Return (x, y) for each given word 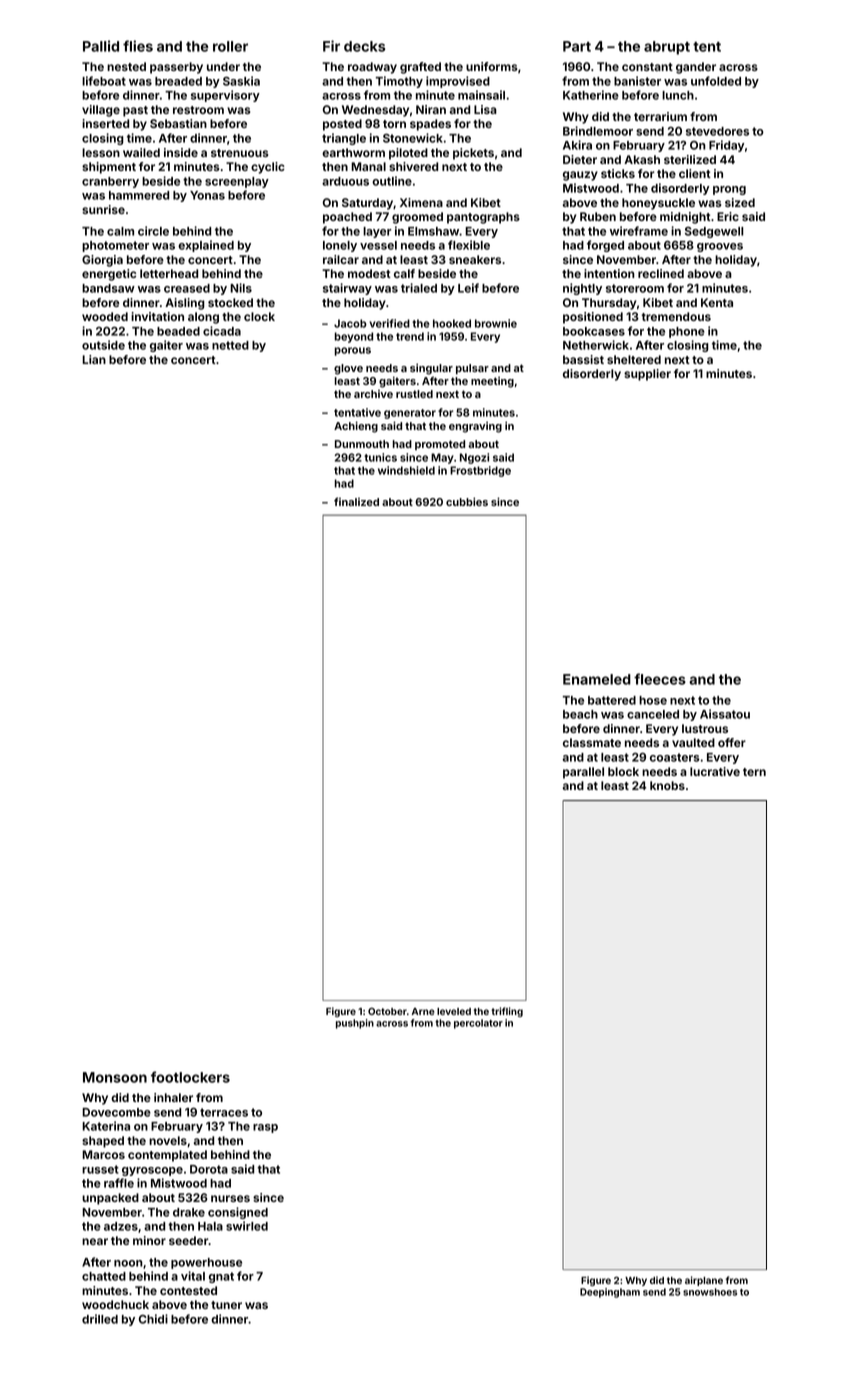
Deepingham (610, 1293)
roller (230, 46)
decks (364, 46)
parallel (583, 773)
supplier (647, 375)
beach (580, 714)
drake (189, 1212)
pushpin (355, 1024)
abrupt (667, 48)
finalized (356, 501)
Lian (94, 359)
